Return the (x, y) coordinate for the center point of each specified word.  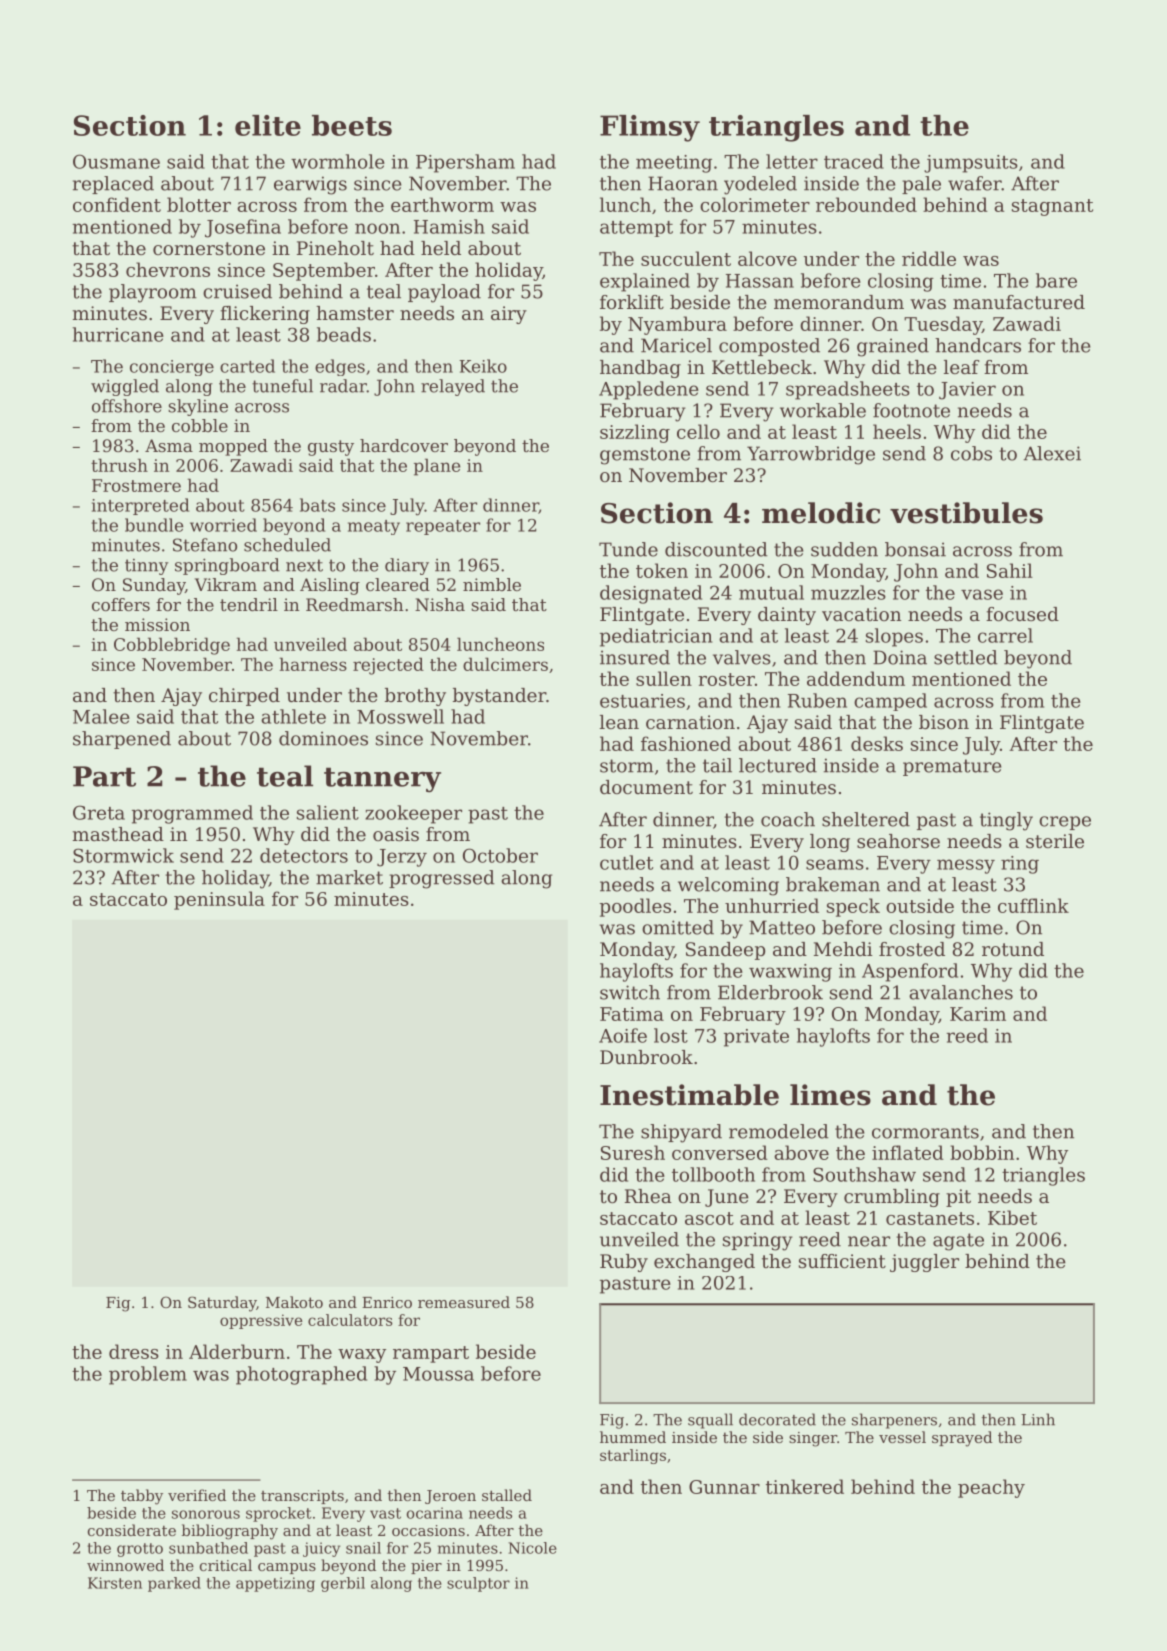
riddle (929, 258)
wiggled (125, 387)
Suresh (633, 1152)
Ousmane (116, 161)
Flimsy (650, 128)
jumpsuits (971, 164)
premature (952, 767)
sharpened (122, 740)
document (646, 787)
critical (226, 1565)
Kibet (1012, 1217)
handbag (640, 369)
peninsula (219, 900)
